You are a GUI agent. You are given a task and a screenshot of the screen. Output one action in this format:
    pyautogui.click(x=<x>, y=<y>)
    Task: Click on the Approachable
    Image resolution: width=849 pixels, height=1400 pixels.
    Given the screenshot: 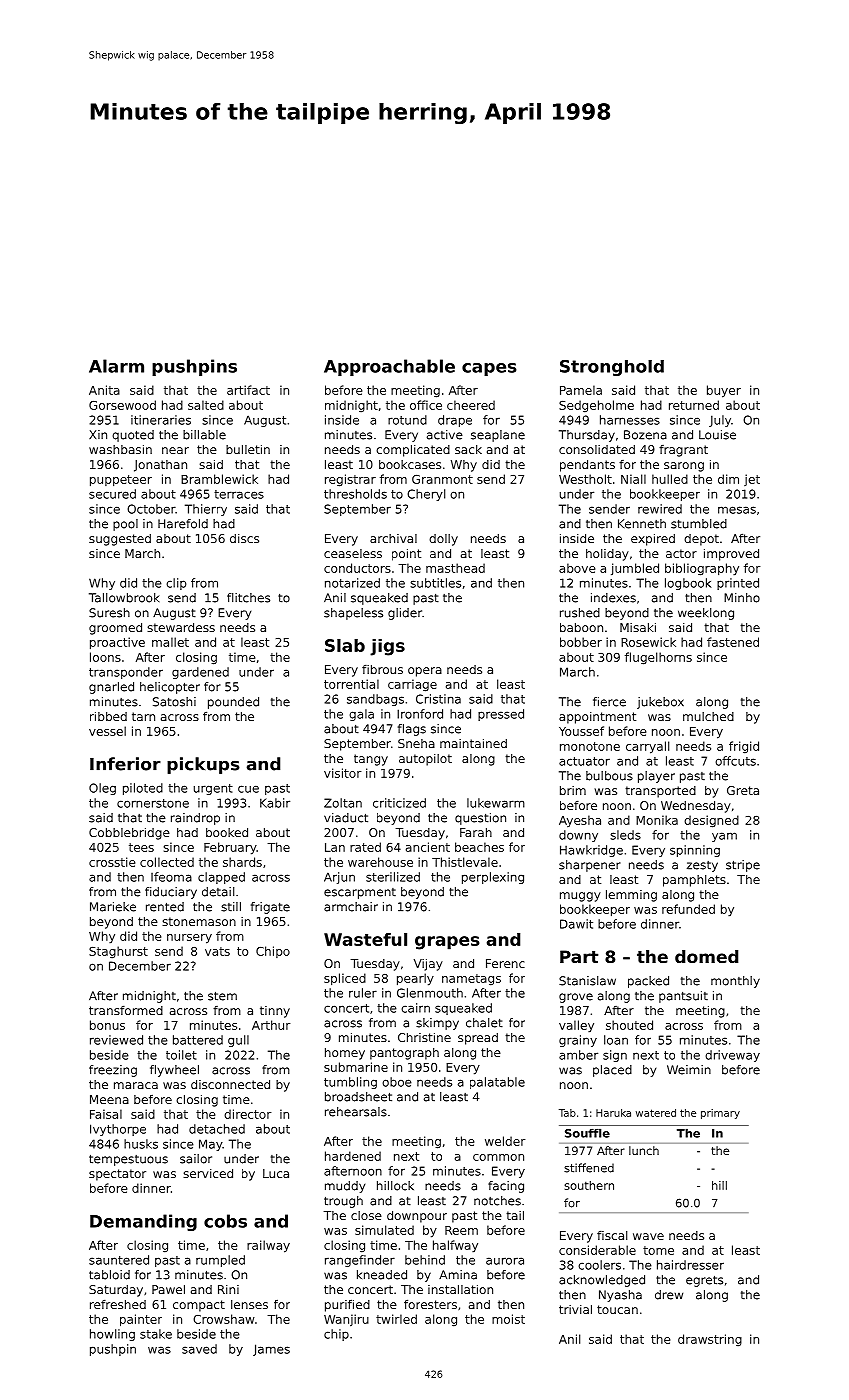 What is the action you would take?
    pyautogui.click(x=389, y=367)
